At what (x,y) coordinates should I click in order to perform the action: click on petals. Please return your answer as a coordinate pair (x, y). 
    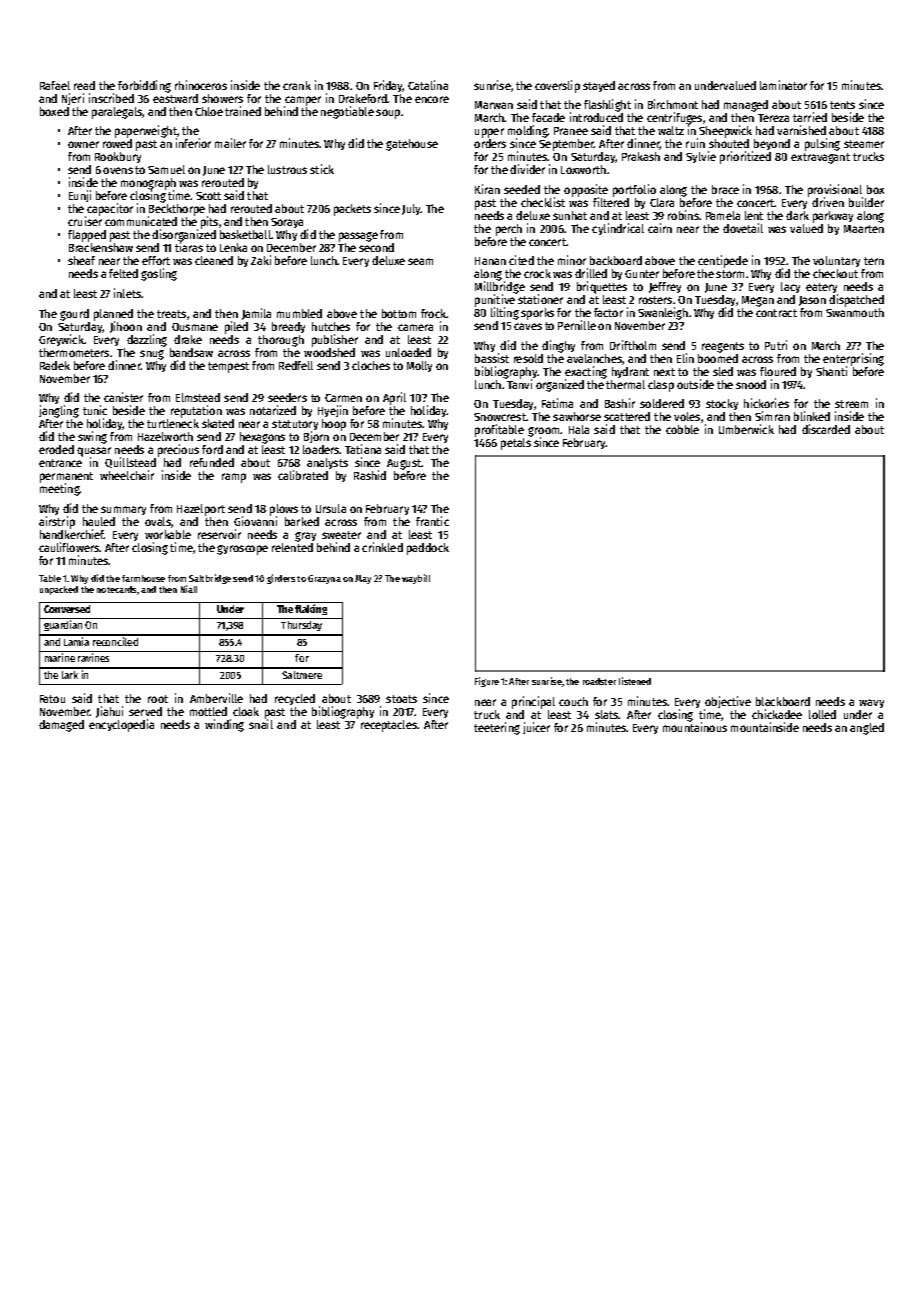
    Looking at the image, I should click on (516, 444).
